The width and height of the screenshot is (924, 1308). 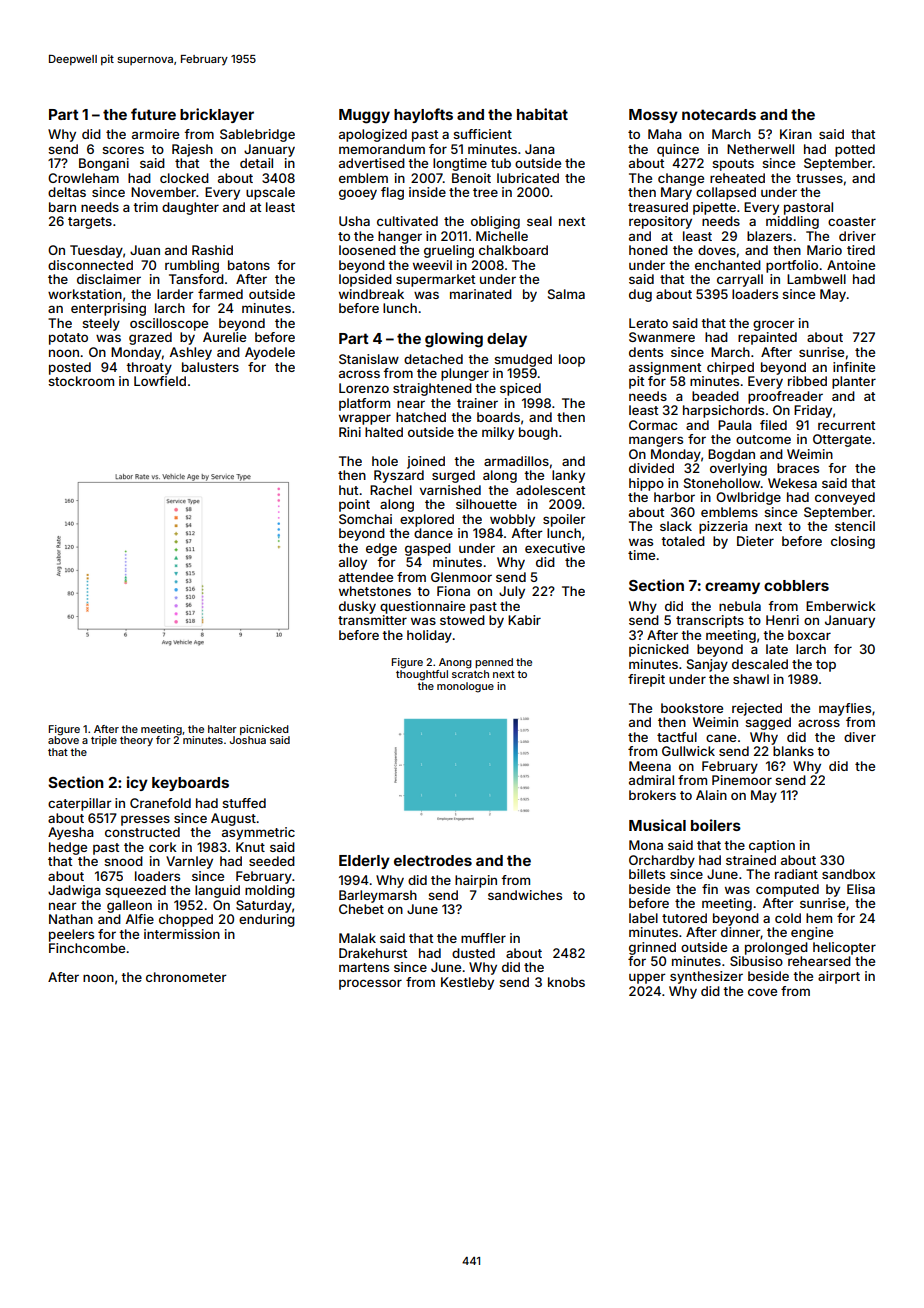 What do you see at coordinates (481, 294) in the screenshot?
I see `marinated` at bounding box center [481, 294].
